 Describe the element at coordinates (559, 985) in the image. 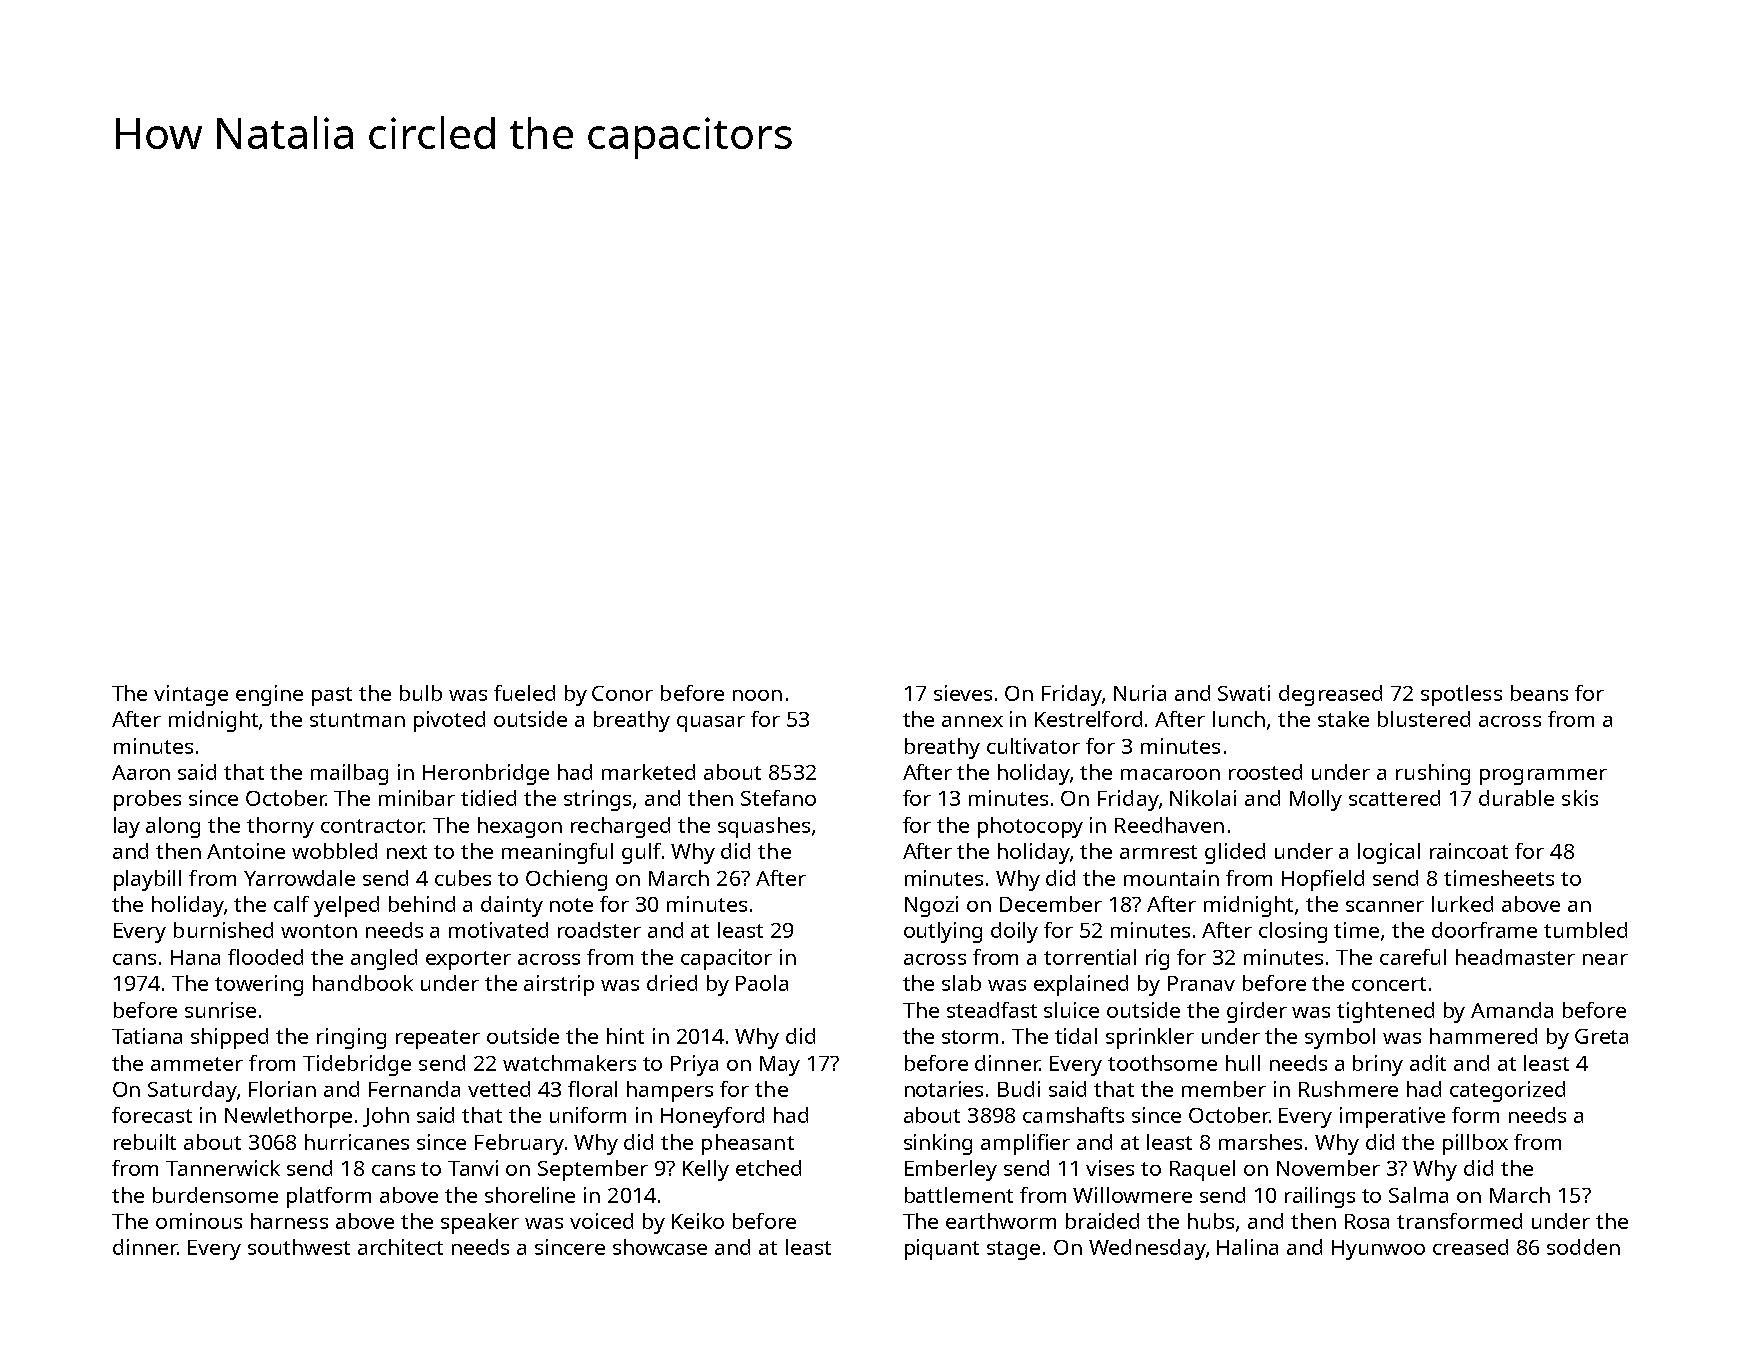

I see `airstrip` at that location.
